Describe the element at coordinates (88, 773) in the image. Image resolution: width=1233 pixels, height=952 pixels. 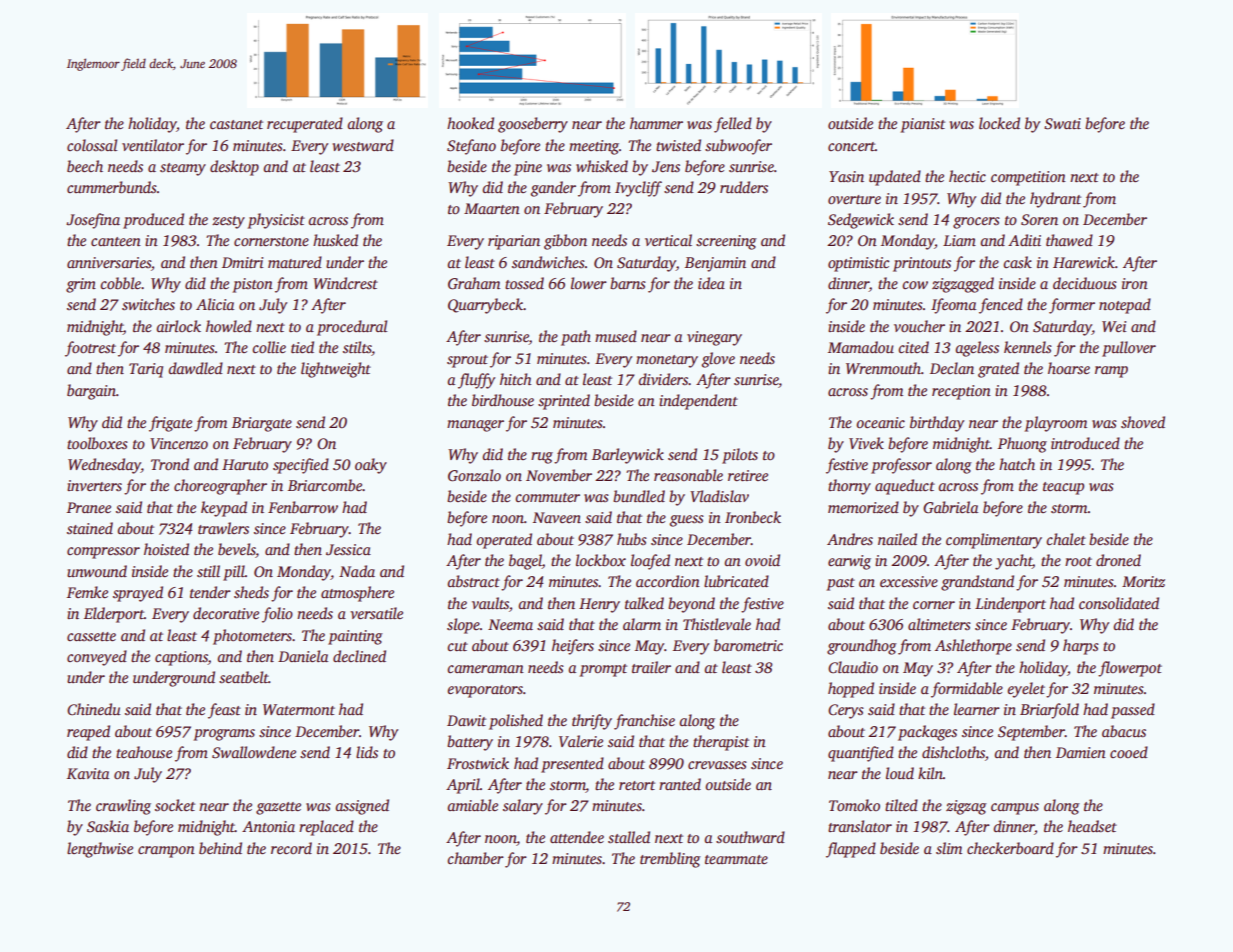
I see `Kavita` at that location.
